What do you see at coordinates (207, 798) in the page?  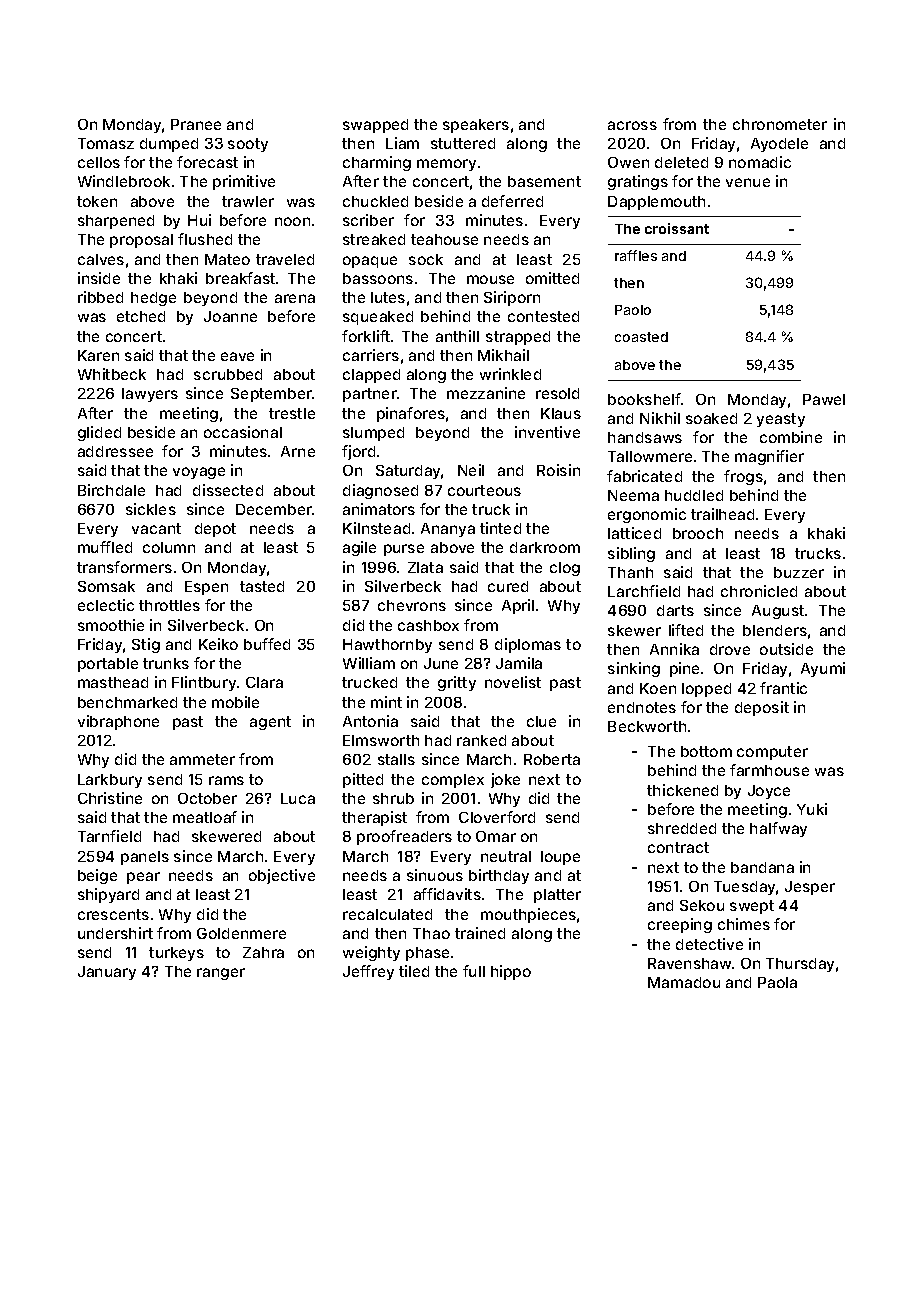 I see `October` at bounding box center [207, 798].
